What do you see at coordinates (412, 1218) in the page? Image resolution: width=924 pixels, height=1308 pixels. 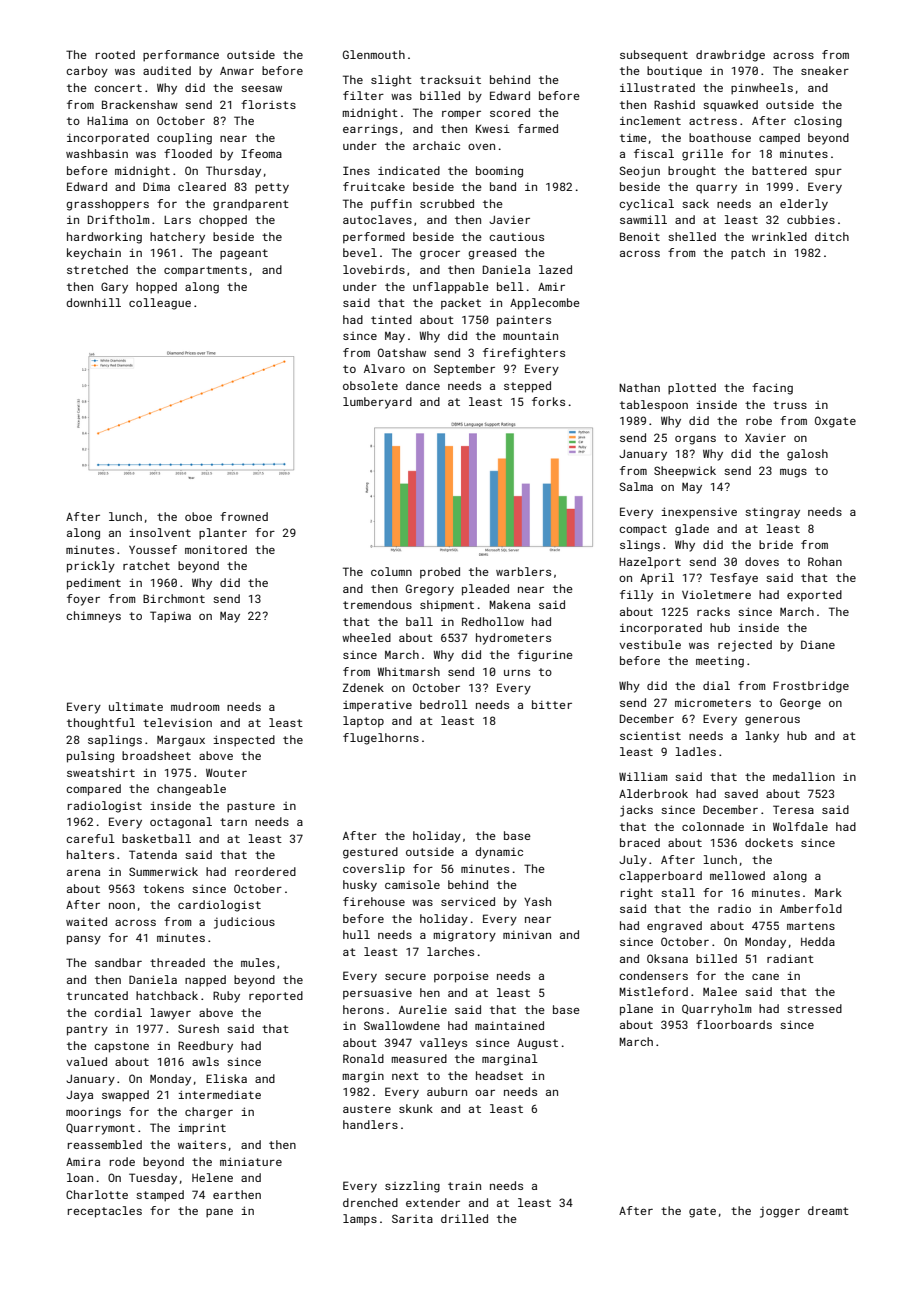 I see `Sarita` at bounding box center [412, 1218].
